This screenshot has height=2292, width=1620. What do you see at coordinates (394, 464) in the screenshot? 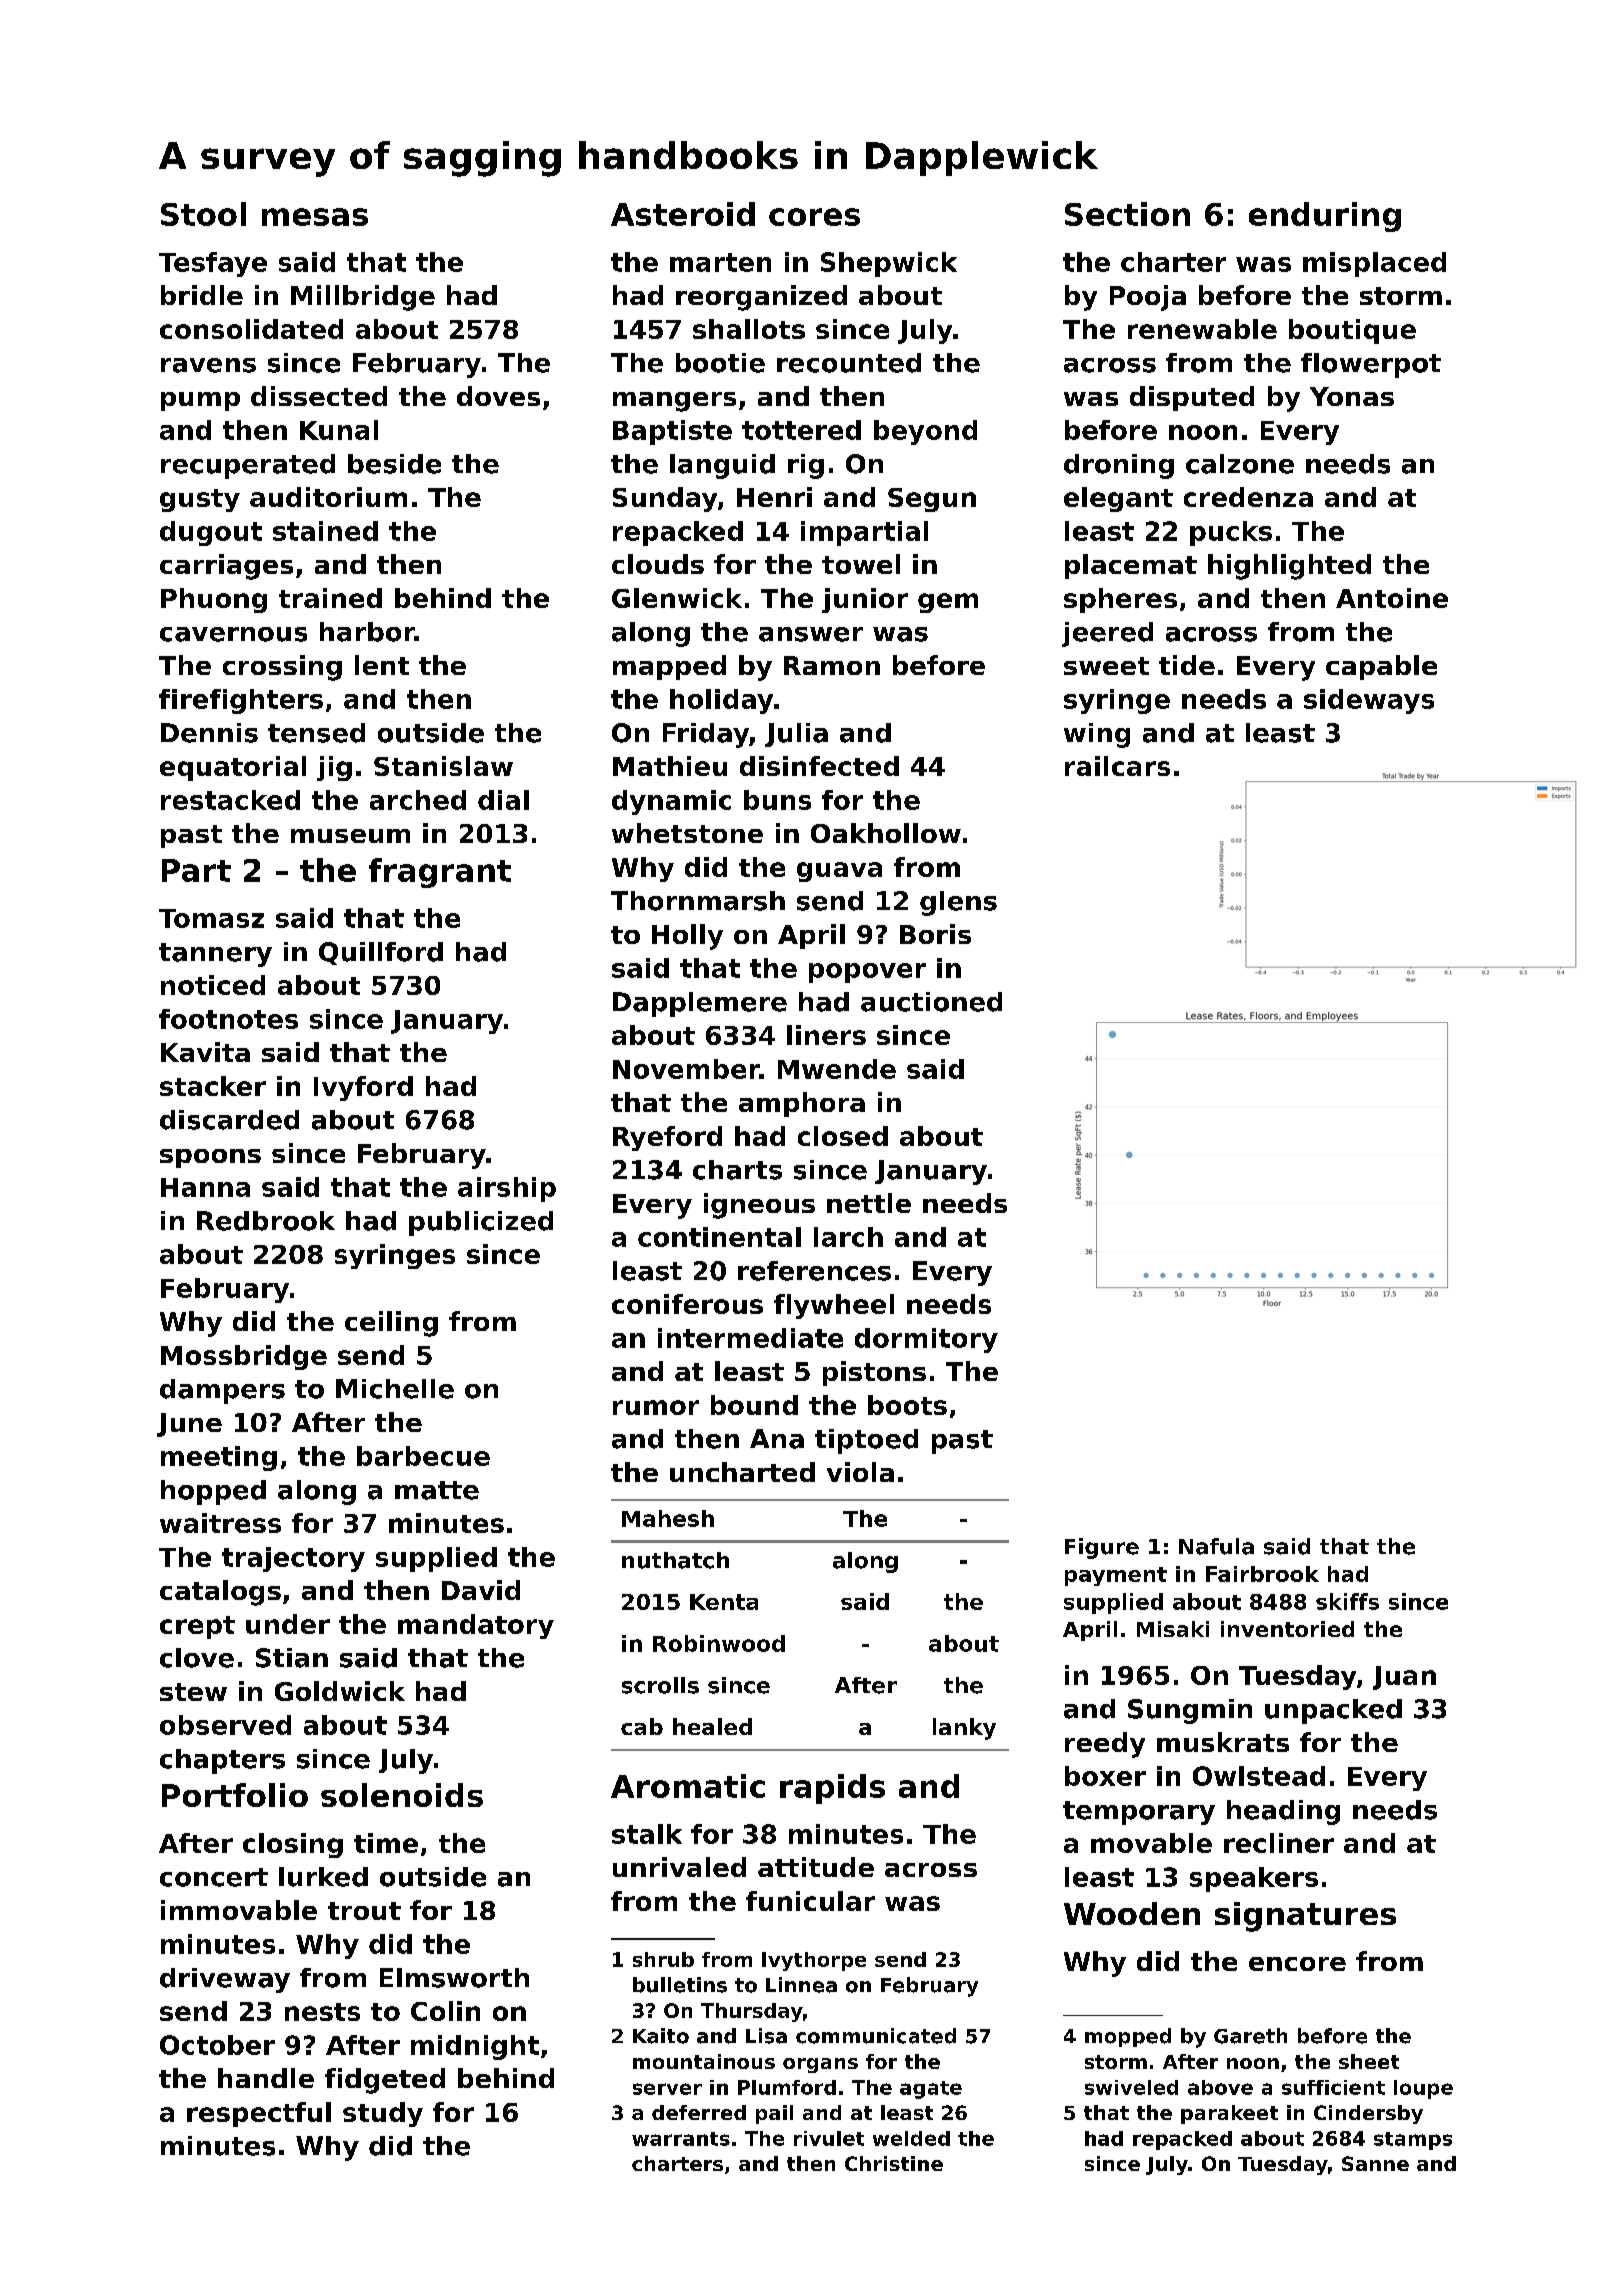
I see `beside` at bounding box center [394, 464].
